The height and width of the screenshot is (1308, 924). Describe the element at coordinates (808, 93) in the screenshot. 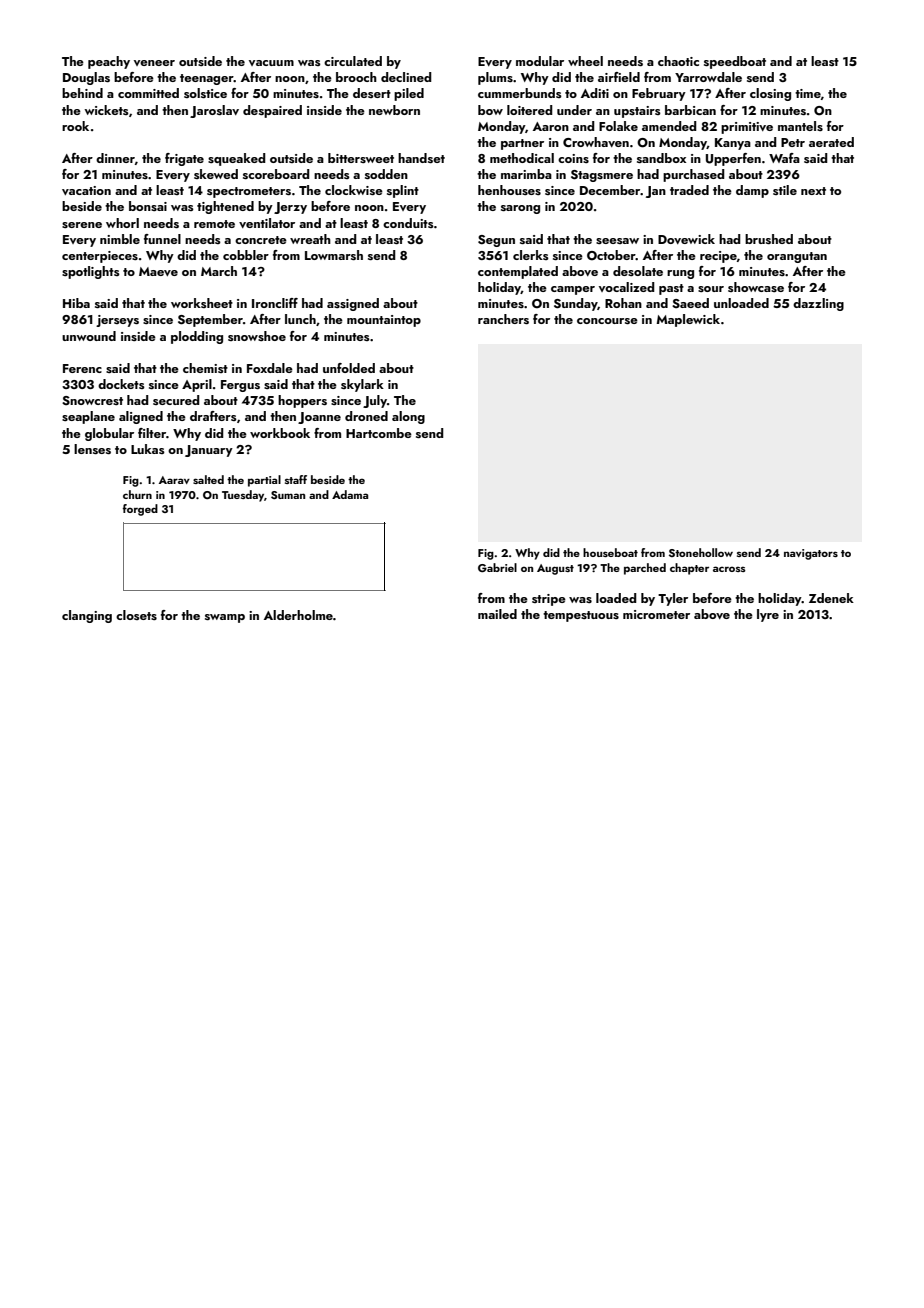

I see `time` at that location.
